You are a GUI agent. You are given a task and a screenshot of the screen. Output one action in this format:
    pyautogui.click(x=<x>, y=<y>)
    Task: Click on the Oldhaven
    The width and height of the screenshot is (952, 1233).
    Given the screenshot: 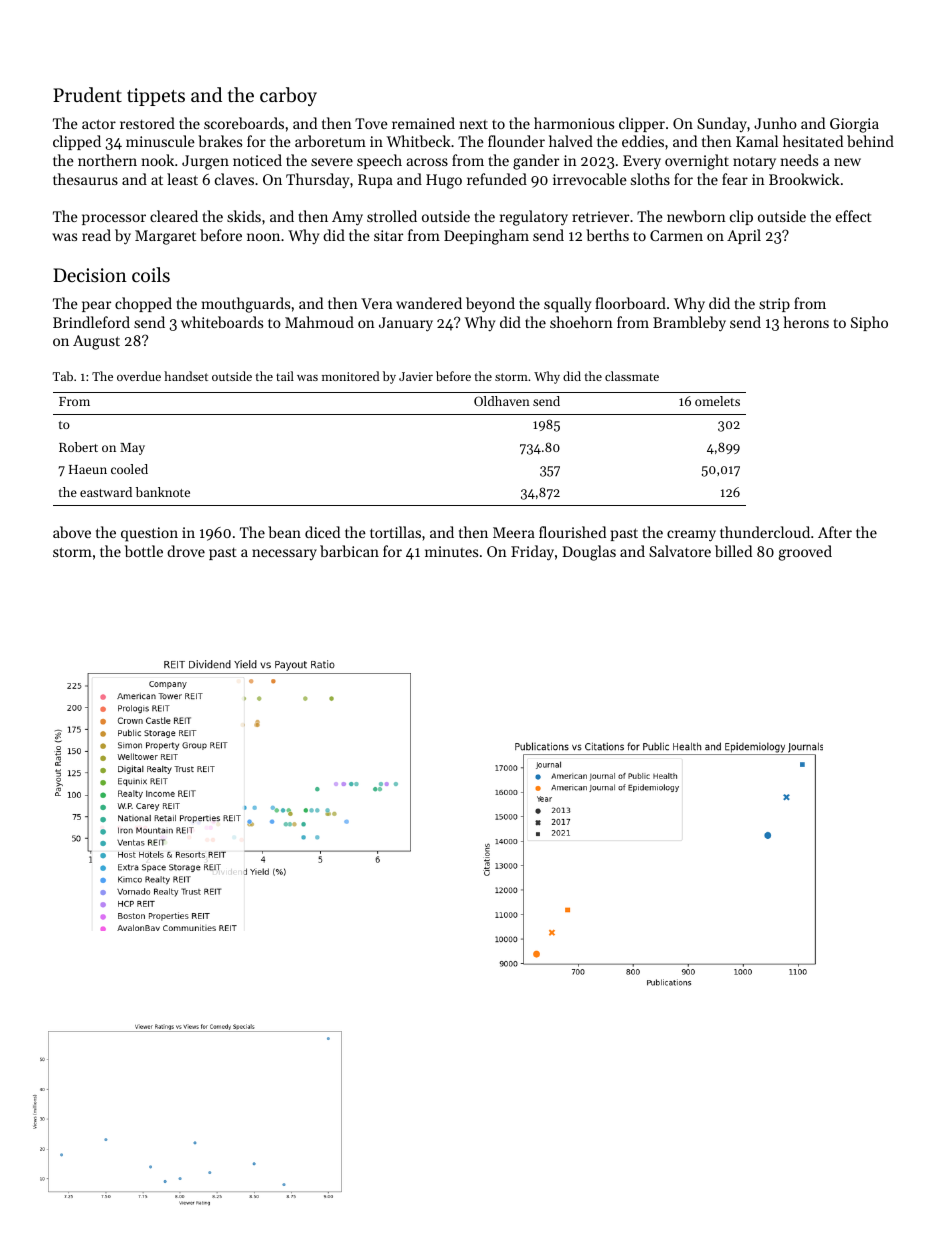 What is the action you would take?
    pyautogui.click(x=502, y=401)
